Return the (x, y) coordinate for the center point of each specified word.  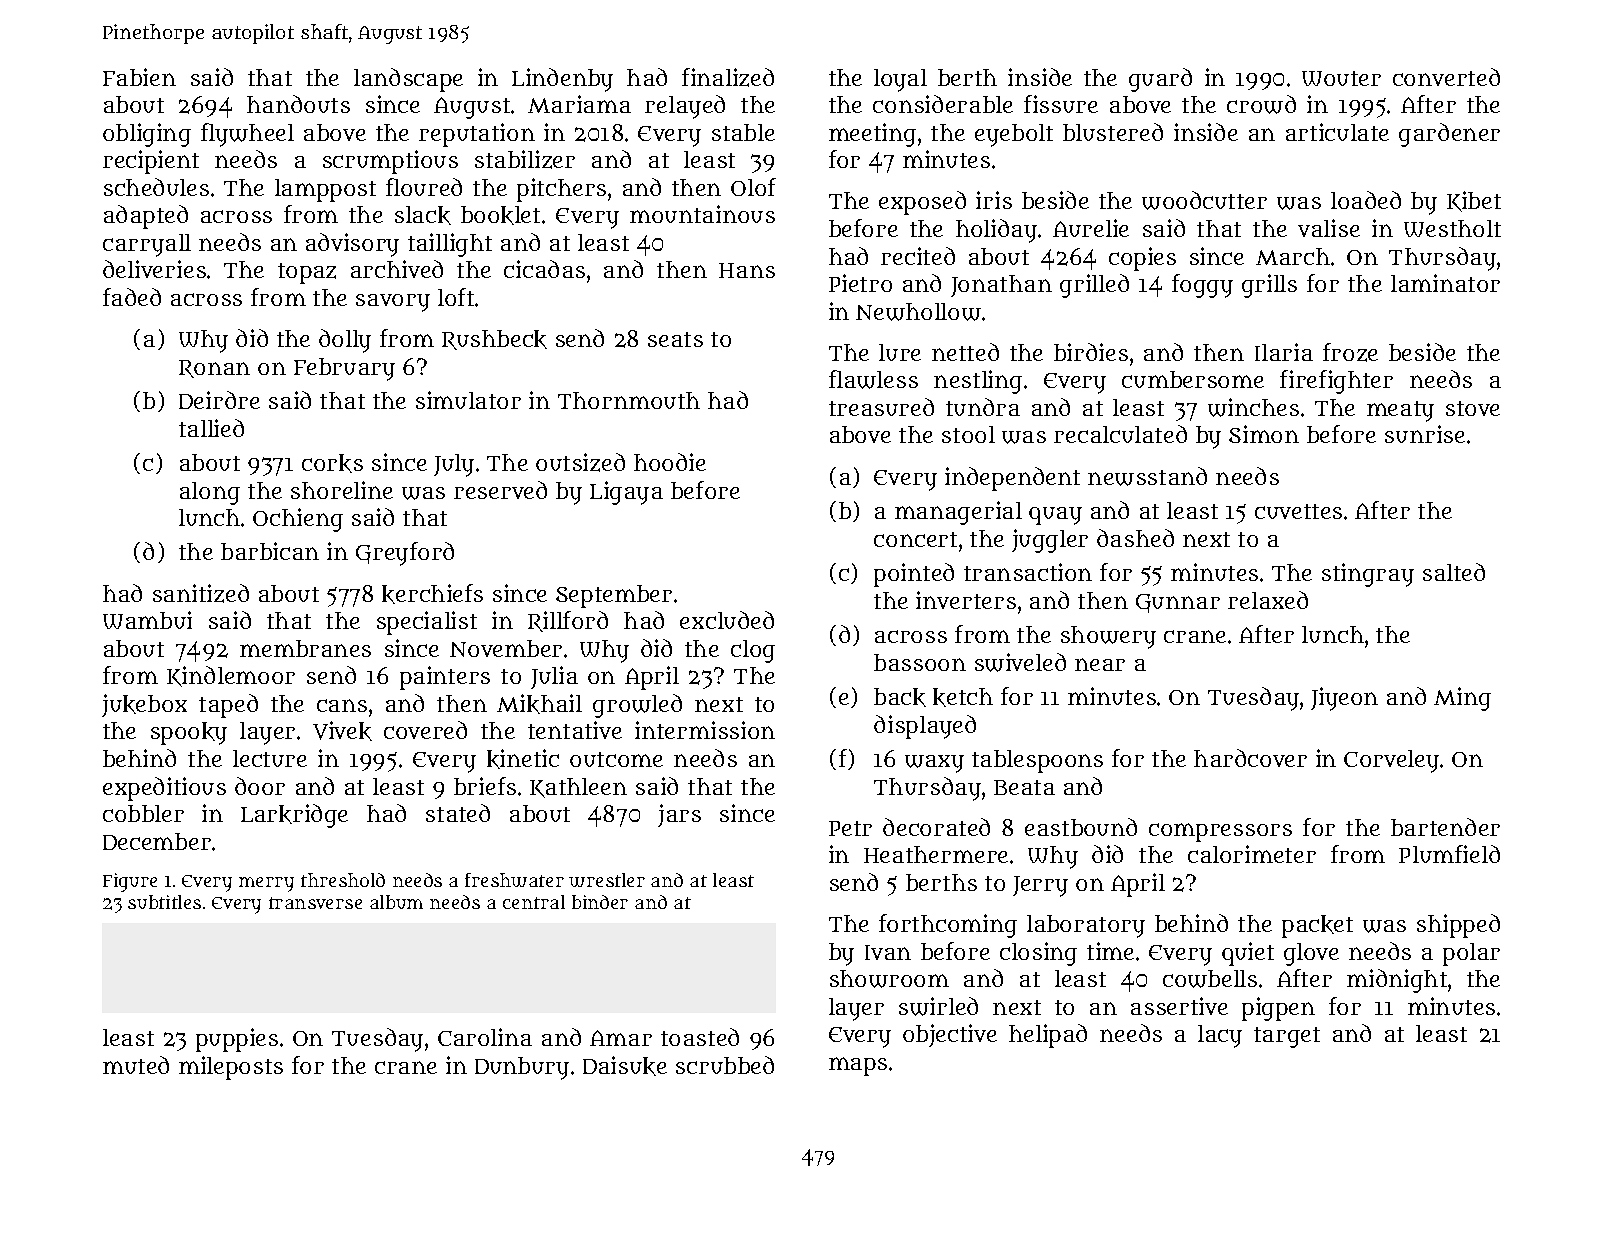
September (614, 596)
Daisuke (625, 1066)
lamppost (325, 190)
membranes (305, 648)
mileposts (231, 1068)
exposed (922, 203)
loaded (1366, 200)
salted (1454, 572)
